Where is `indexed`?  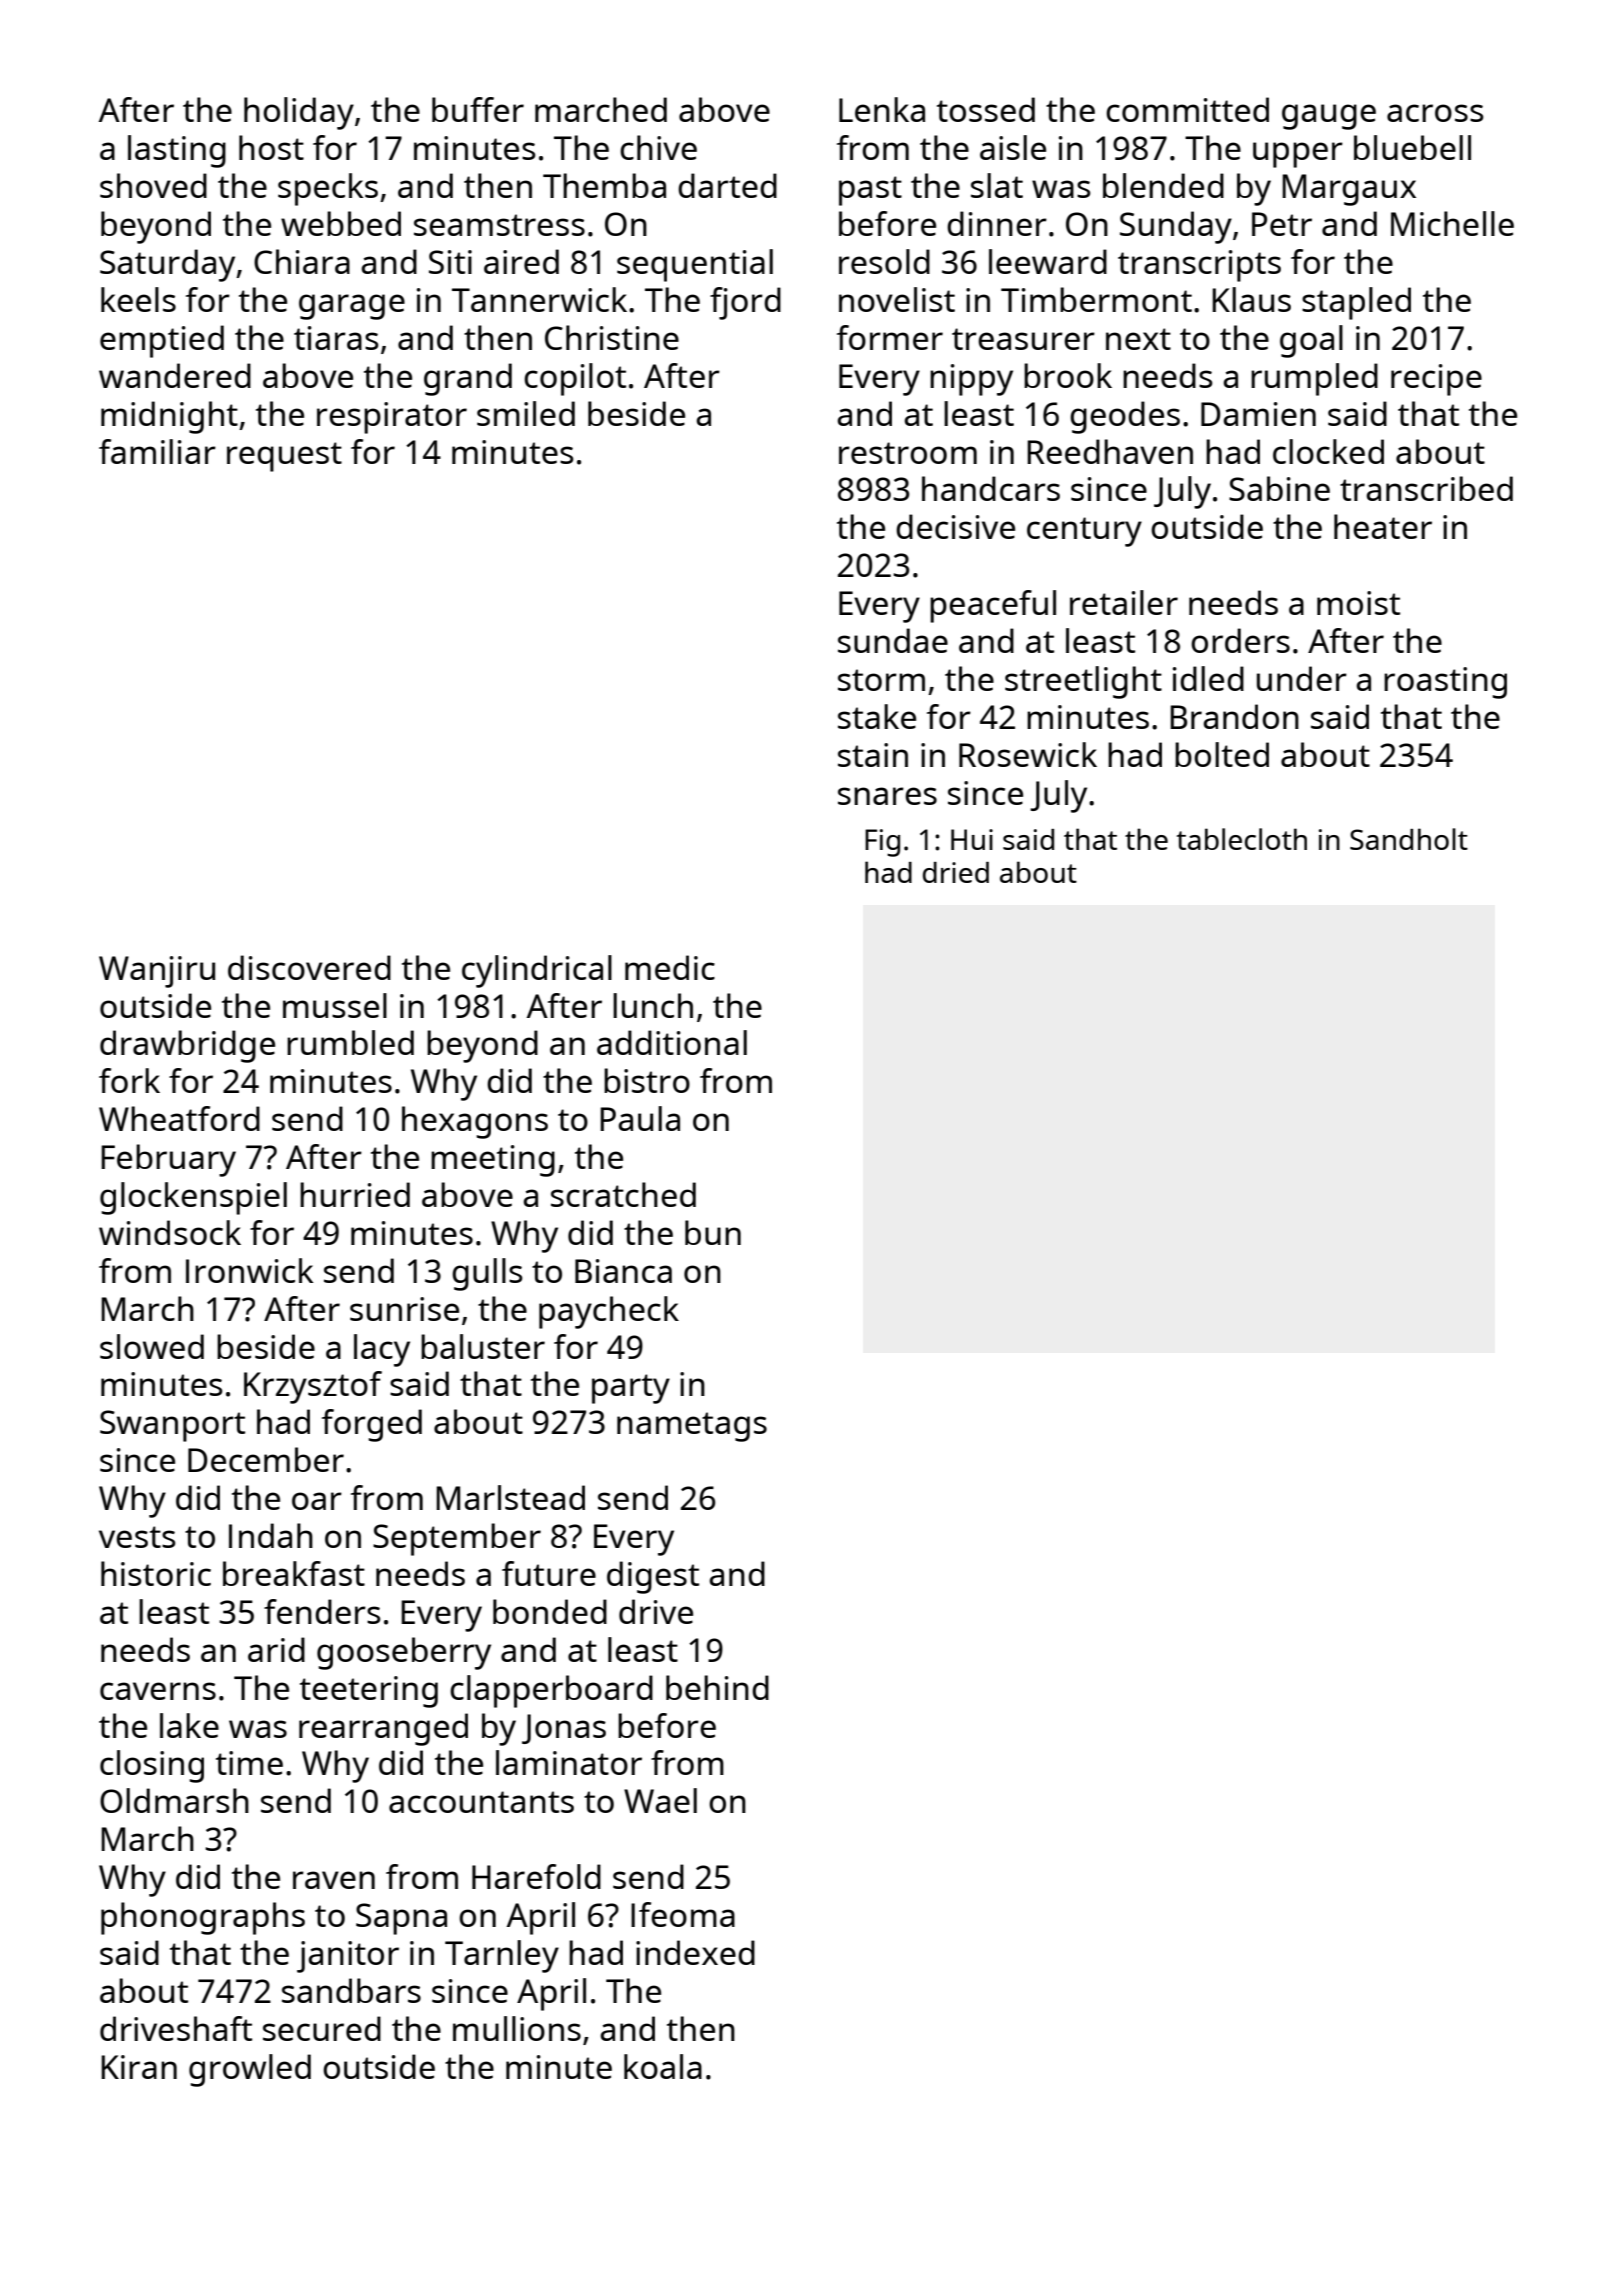
indexed is located at coordinates (695, 1952).
